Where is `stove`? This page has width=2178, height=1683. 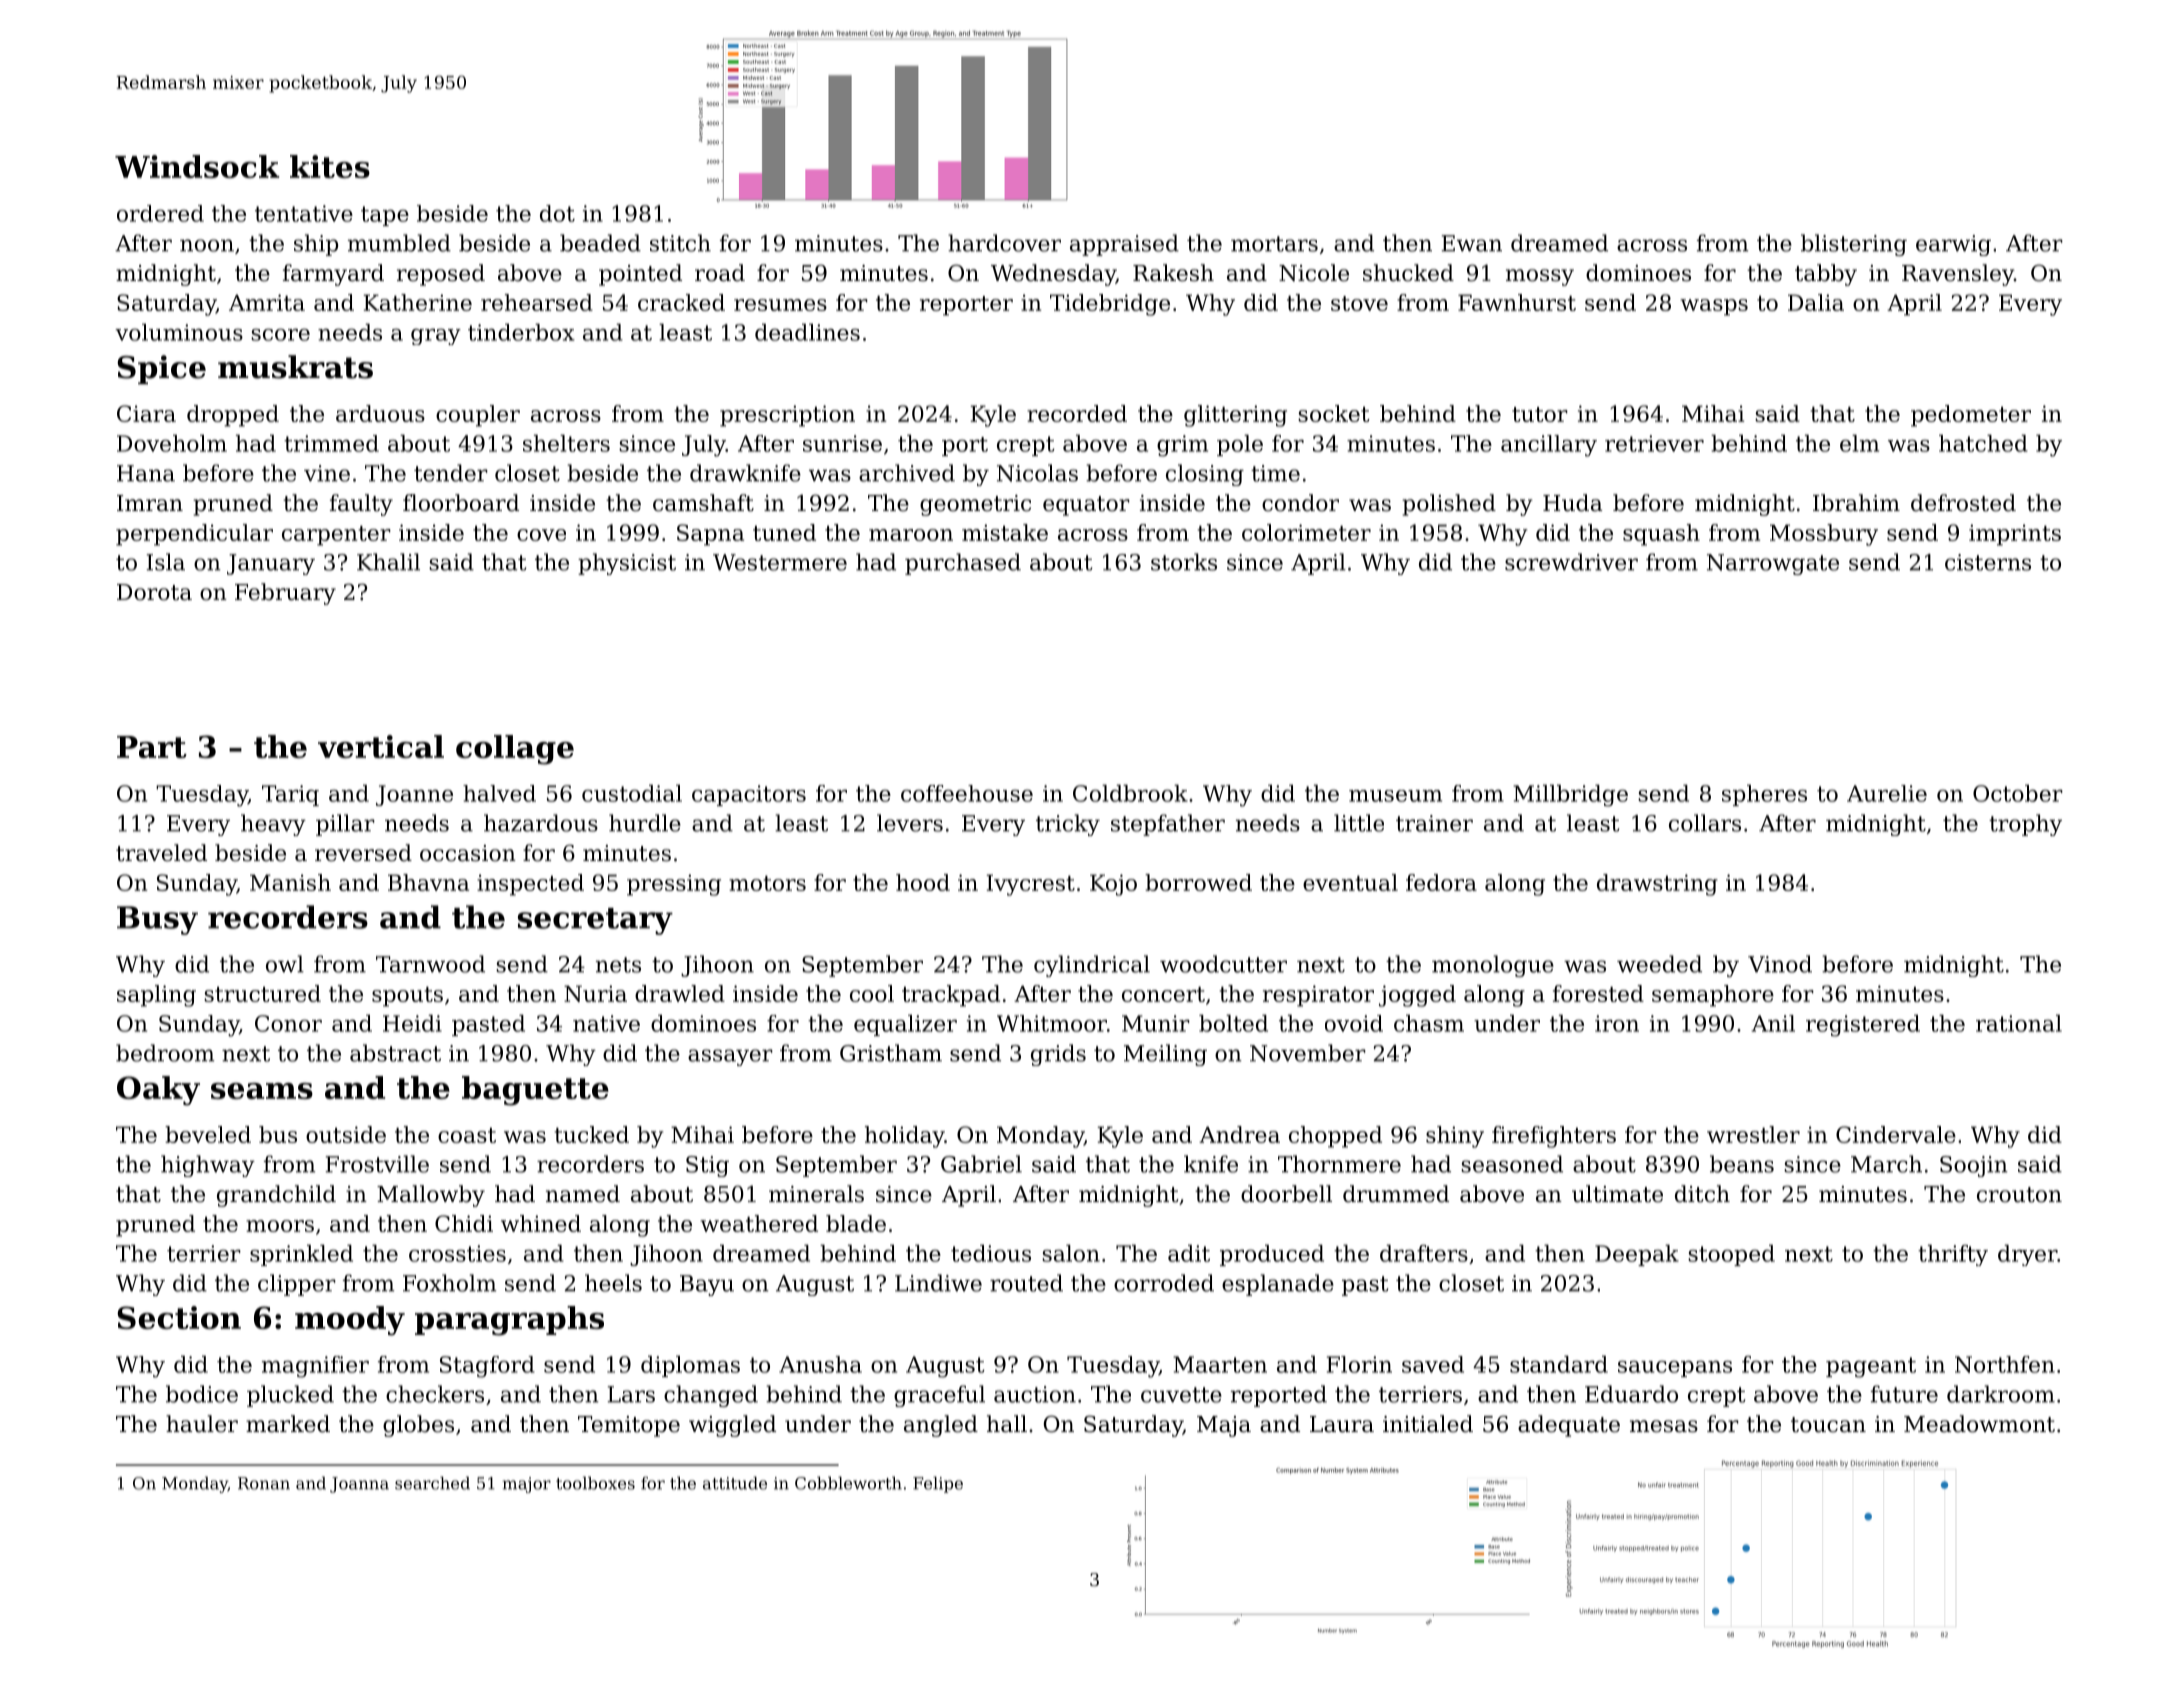 stove is located at coordinates (1359, 303).
